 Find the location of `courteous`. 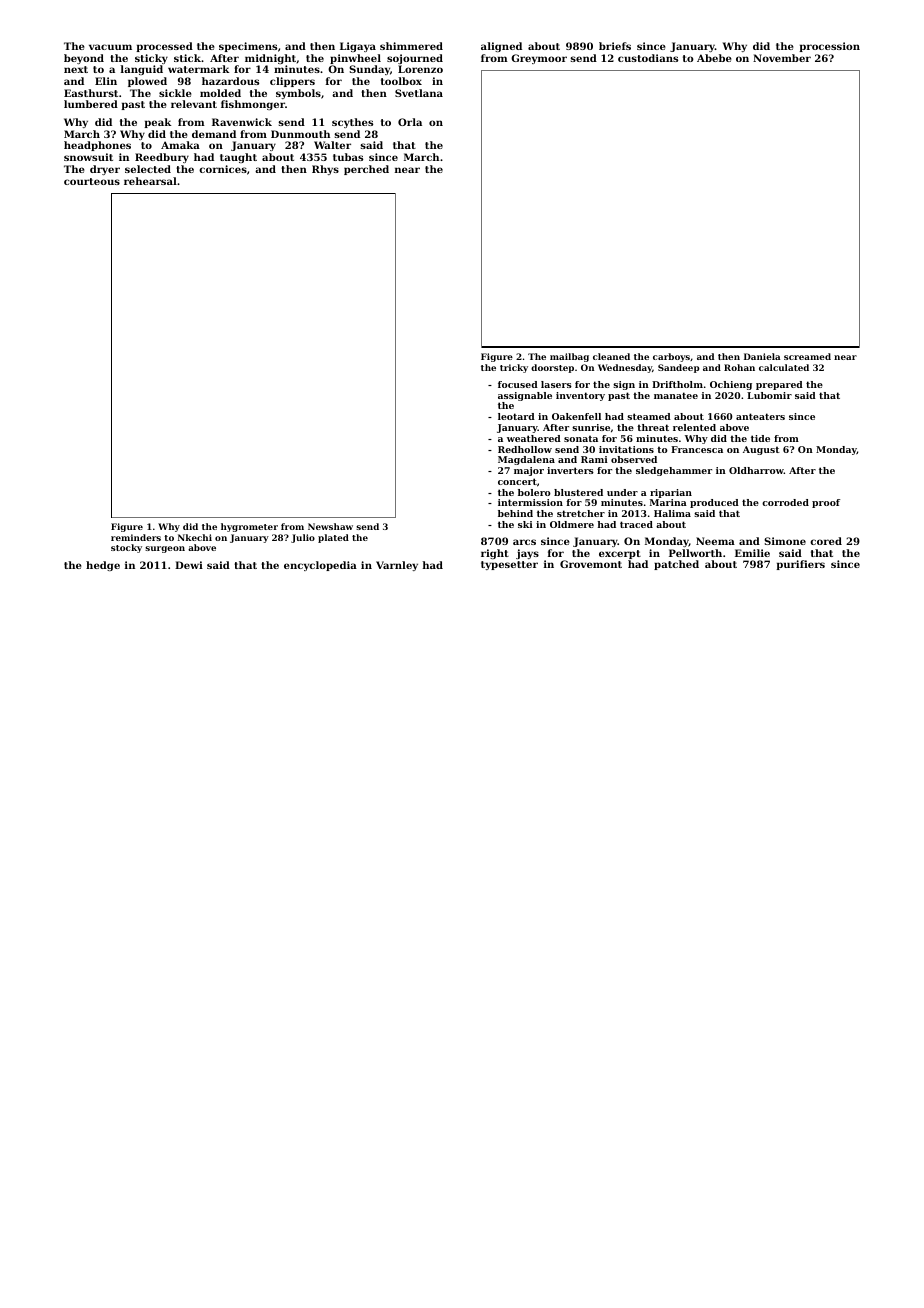

courteous is located at coordinates (92, 181).
